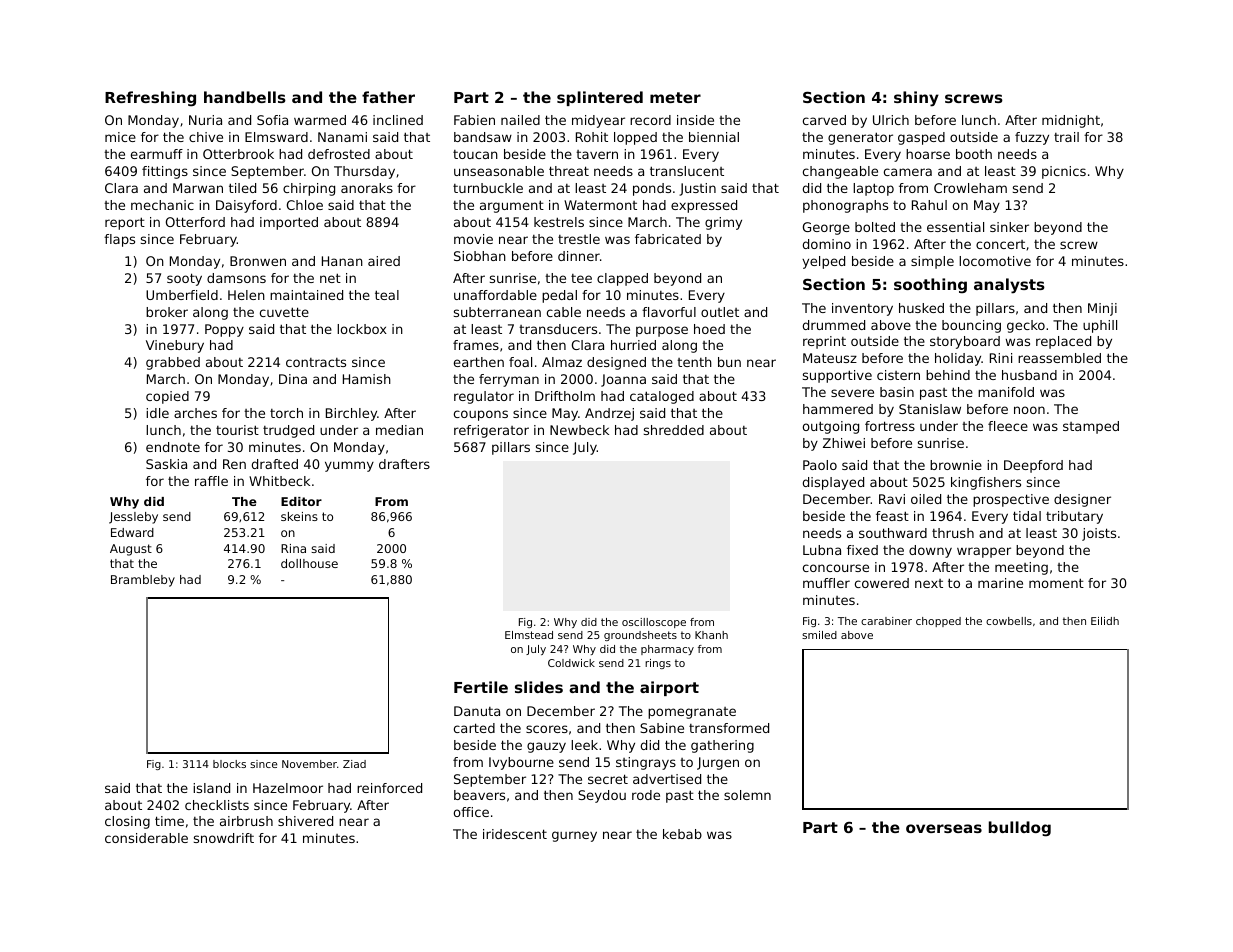 The width and height of the screenshot is (1233, 952). Describe the element at coordinates (930, 551) in the screenshot. I see `downy` at that location.
